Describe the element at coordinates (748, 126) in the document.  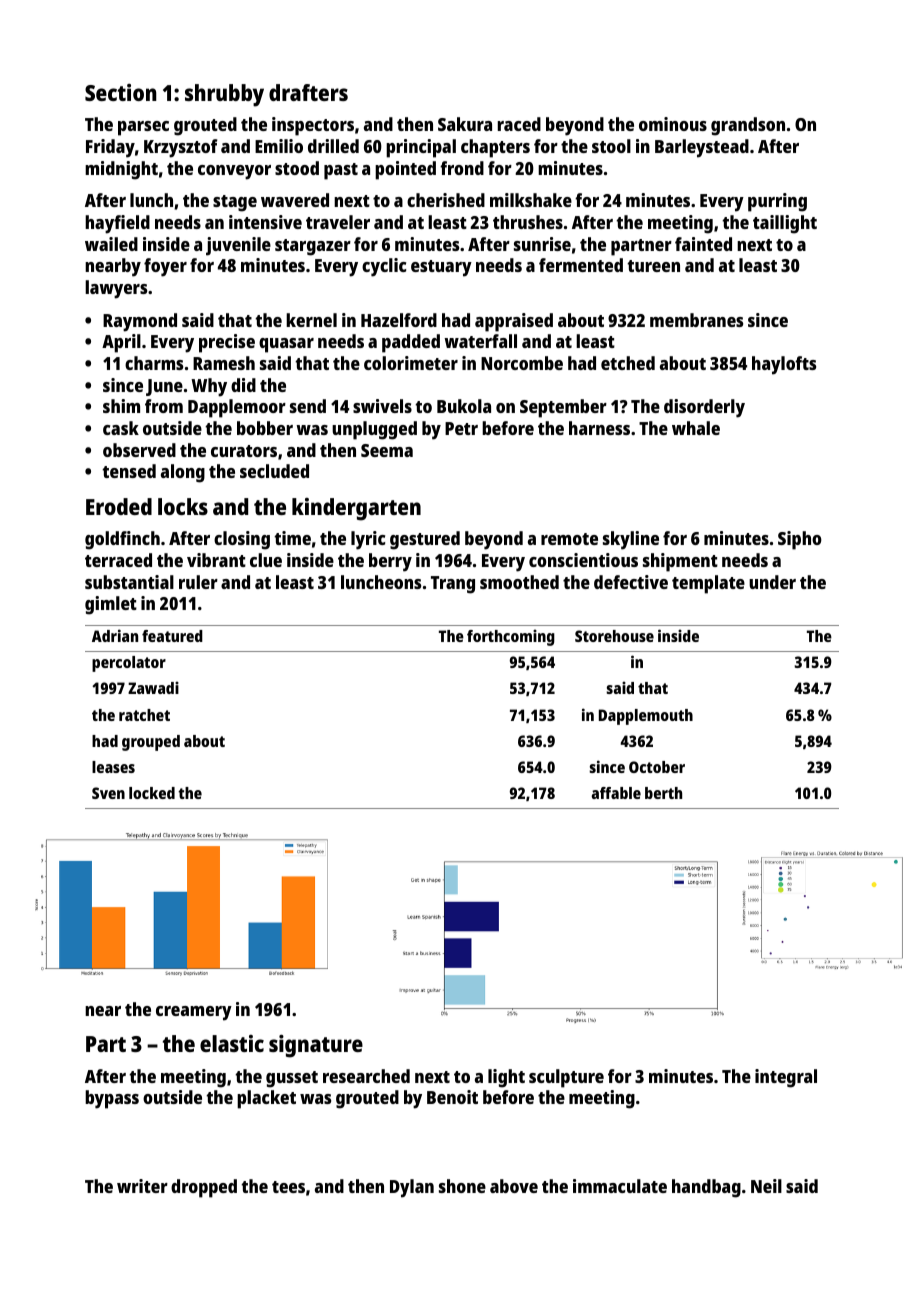
I see `grandson` at that location.
